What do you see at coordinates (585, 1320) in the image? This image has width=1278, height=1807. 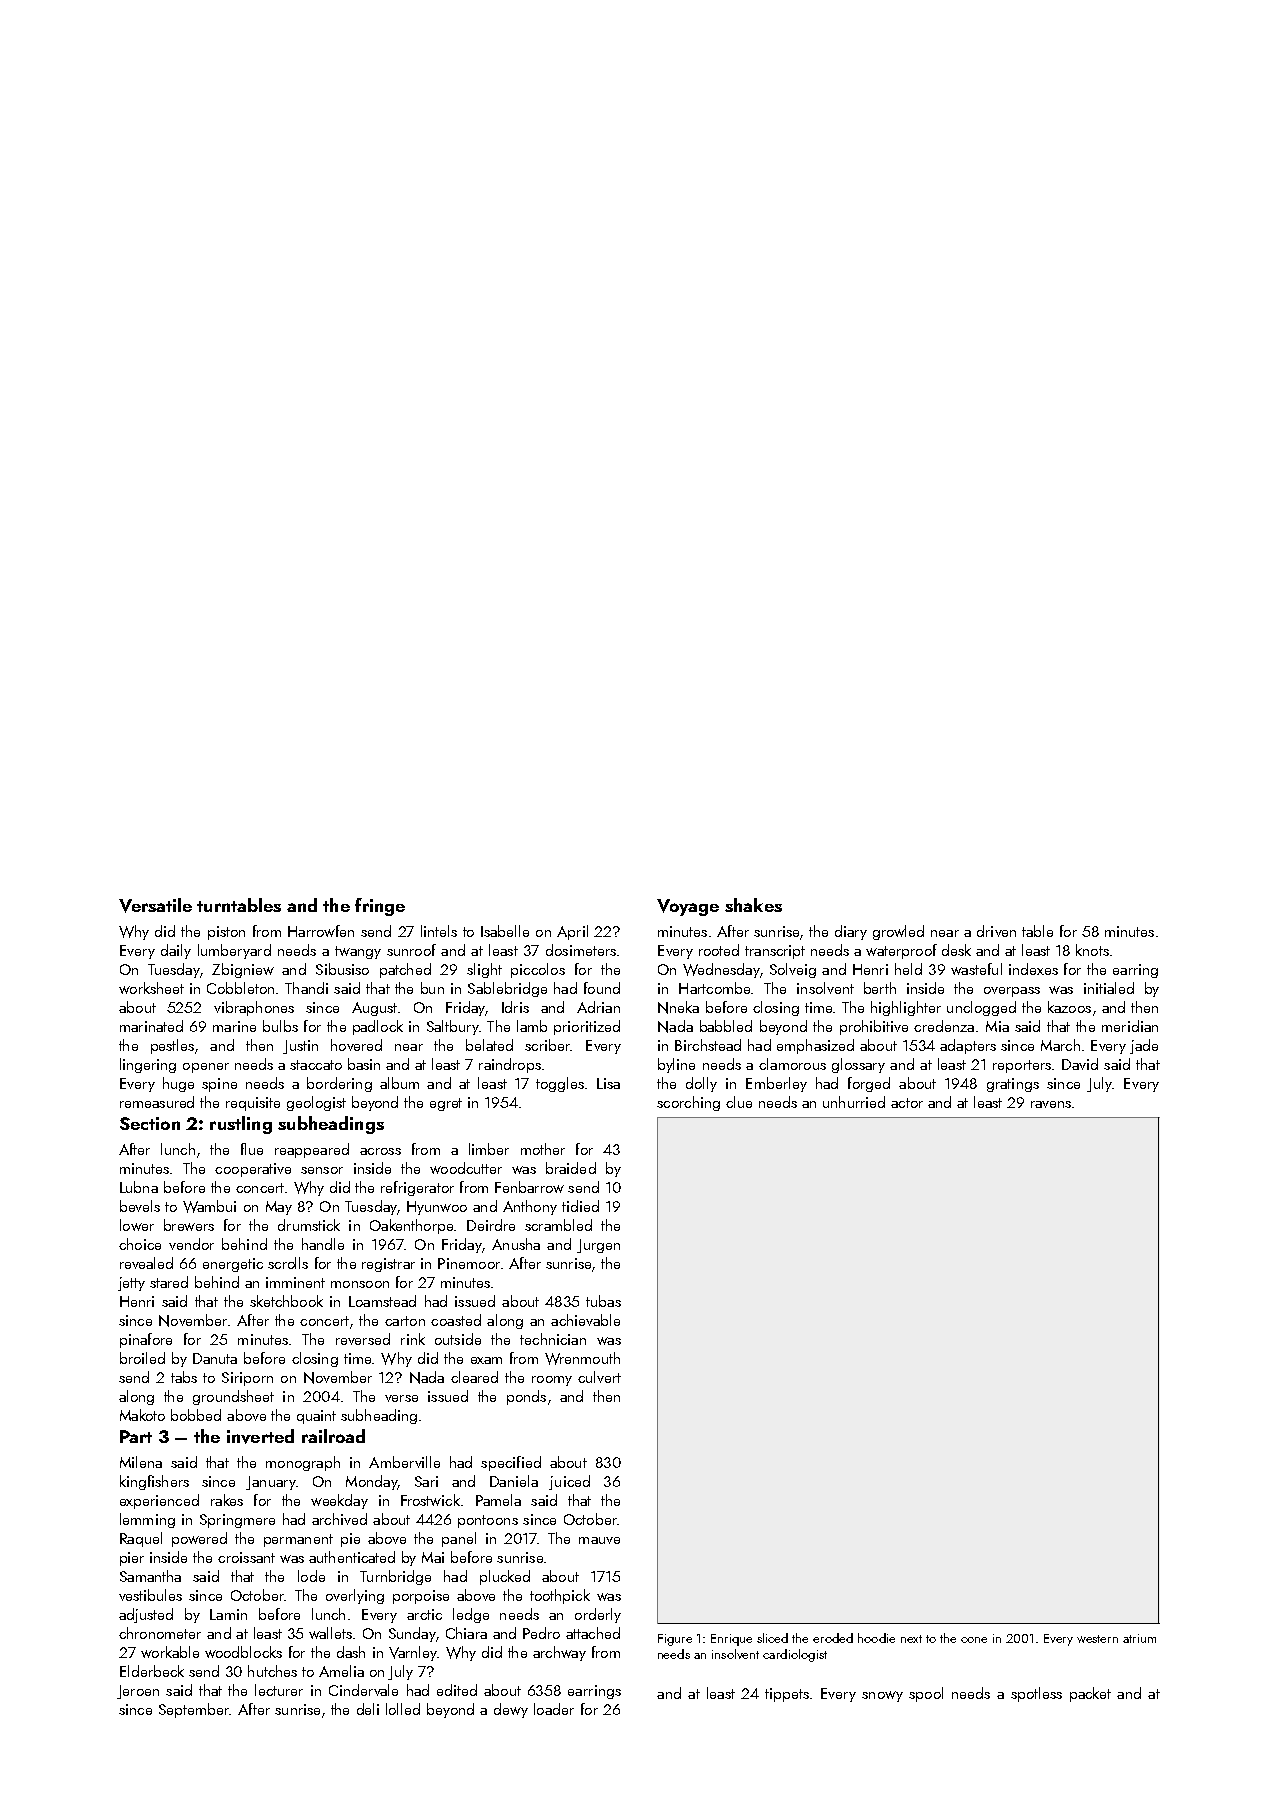 I see `achievable` at bounding box center [585, 1320].
